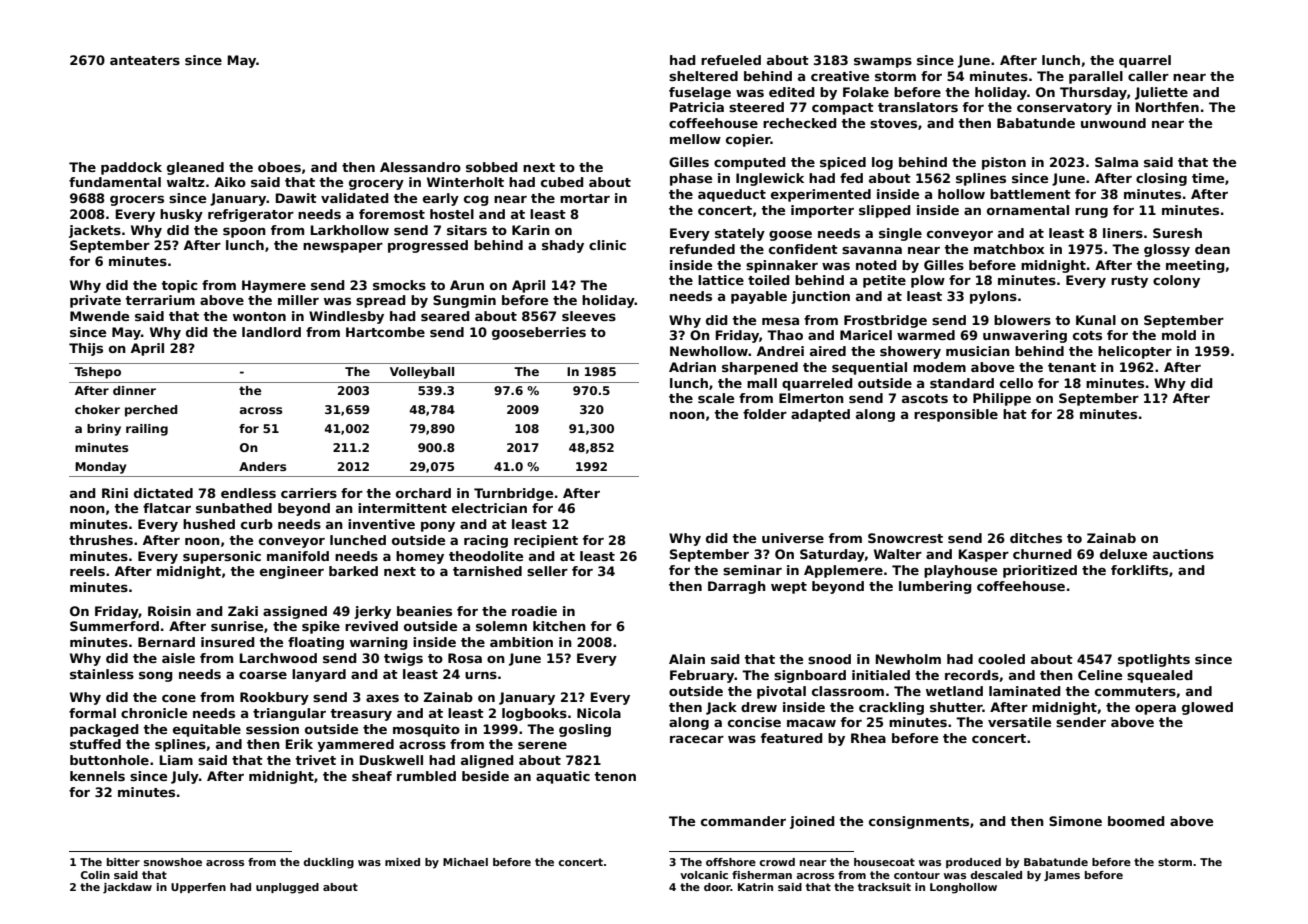  Describe the element at coordinates (513, 494) in the screenshot. I see `Turnbridge` at that location.
